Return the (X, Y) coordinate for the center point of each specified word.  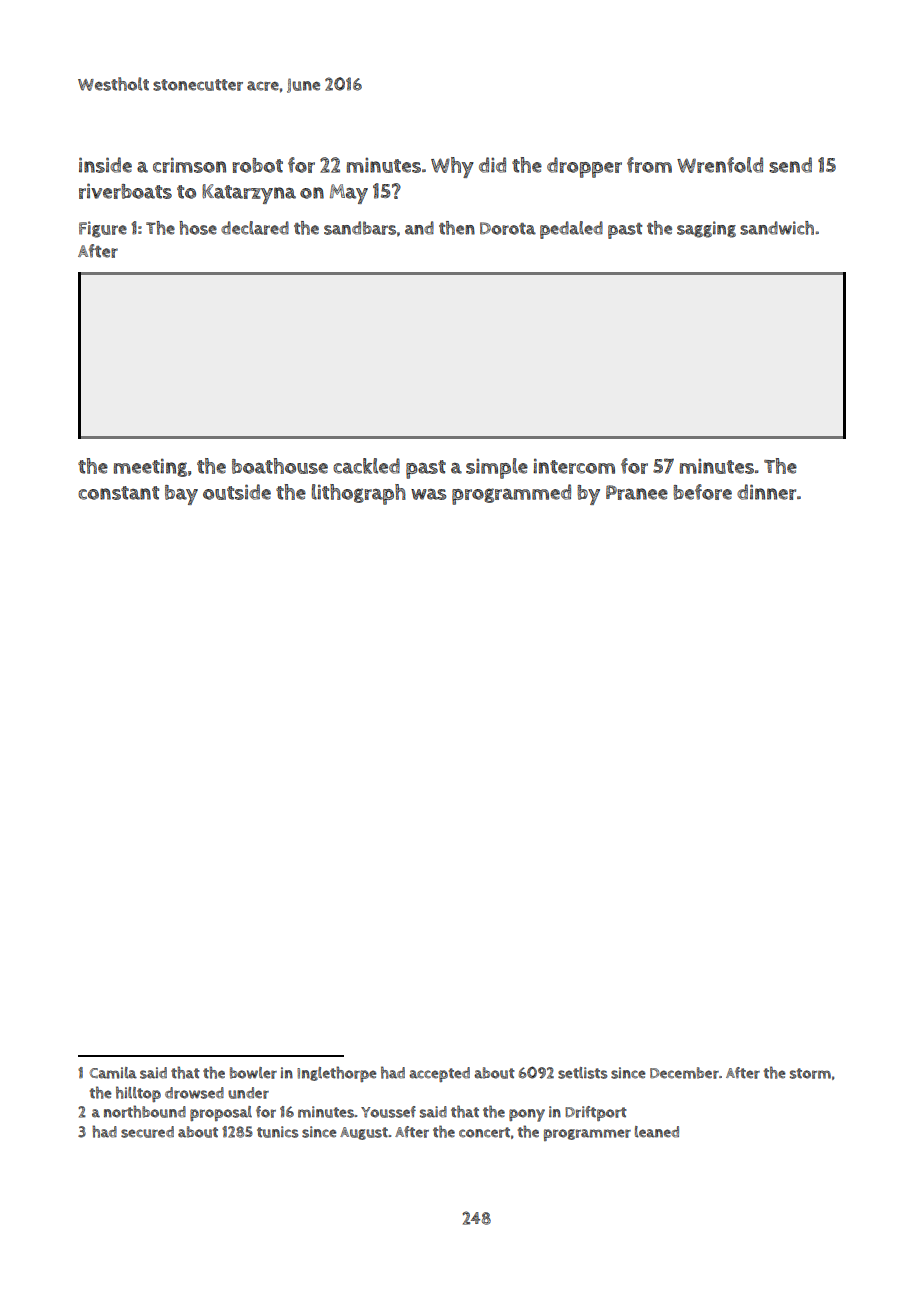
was (429, 494)
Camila (113, 1073)
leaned (657, 1132)
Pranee (637, 492)
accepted (439, 1074)
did (492, 165)
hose (198, 228)
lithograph (359, 494)
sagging (706, 229)
